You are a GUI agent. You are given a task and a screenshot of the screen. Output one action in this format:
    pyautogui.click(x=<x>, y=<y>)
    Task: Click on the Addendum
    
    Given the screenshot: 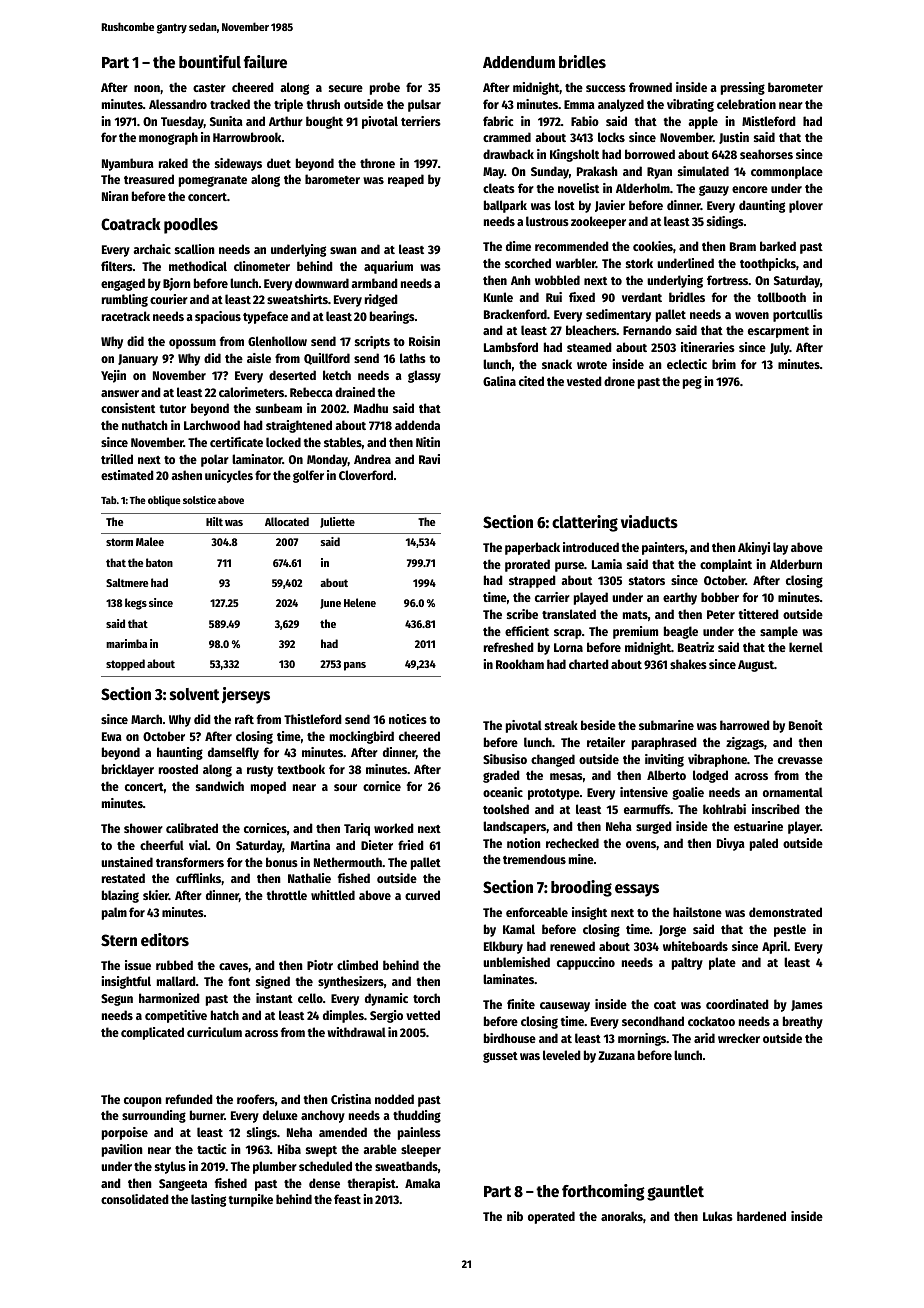 What is the action you would take?
    pyautogui.click(x=519, y=62)
